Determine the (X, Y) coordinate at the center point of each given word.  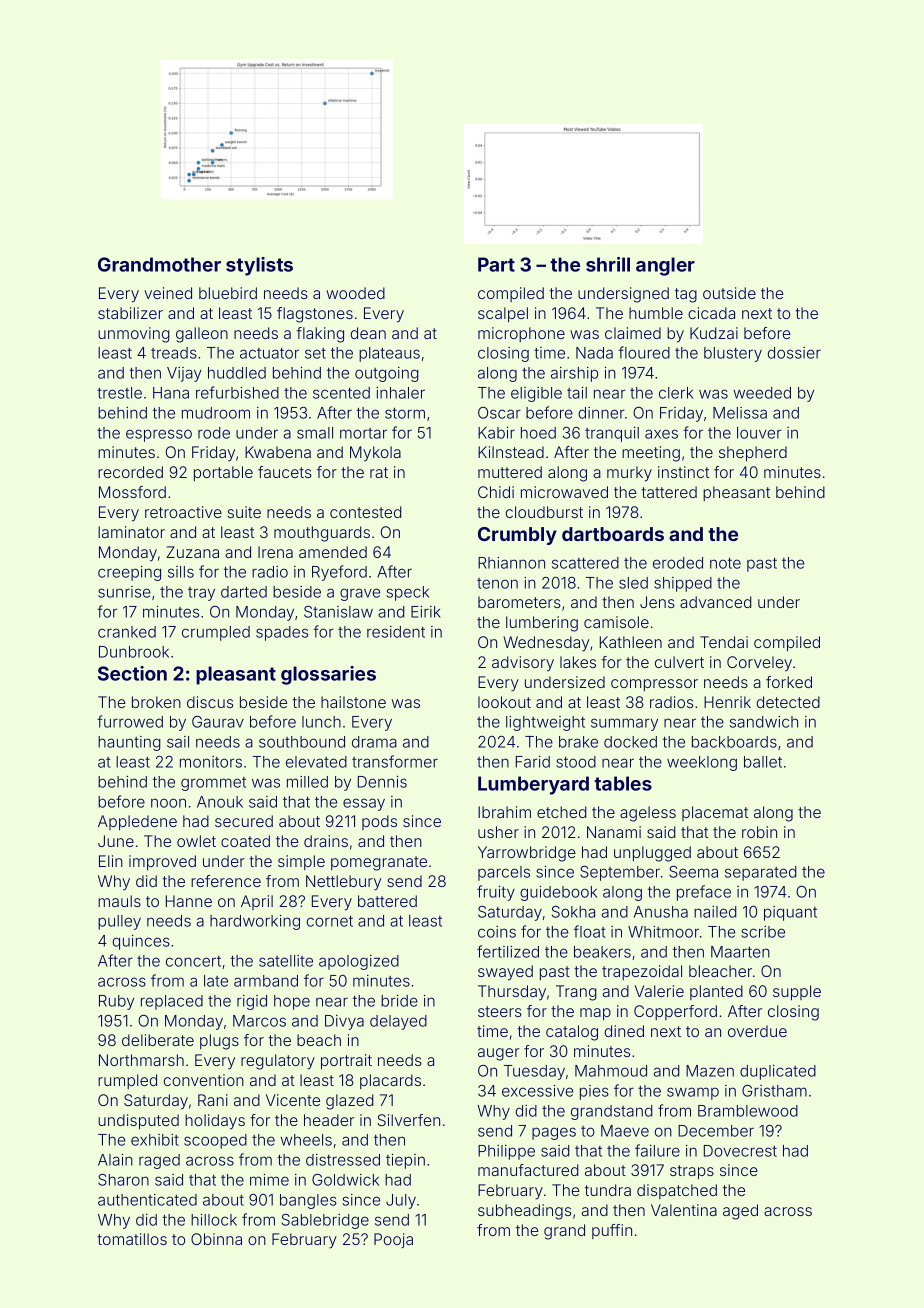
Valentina (684, 1210)
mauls (119, 901)
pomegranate (379, 863)
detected (788, 702)
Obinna (216, 1239)
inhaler (400, 393)
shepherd (753, 454)
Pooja (393, 1240)
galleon (202, 335)
